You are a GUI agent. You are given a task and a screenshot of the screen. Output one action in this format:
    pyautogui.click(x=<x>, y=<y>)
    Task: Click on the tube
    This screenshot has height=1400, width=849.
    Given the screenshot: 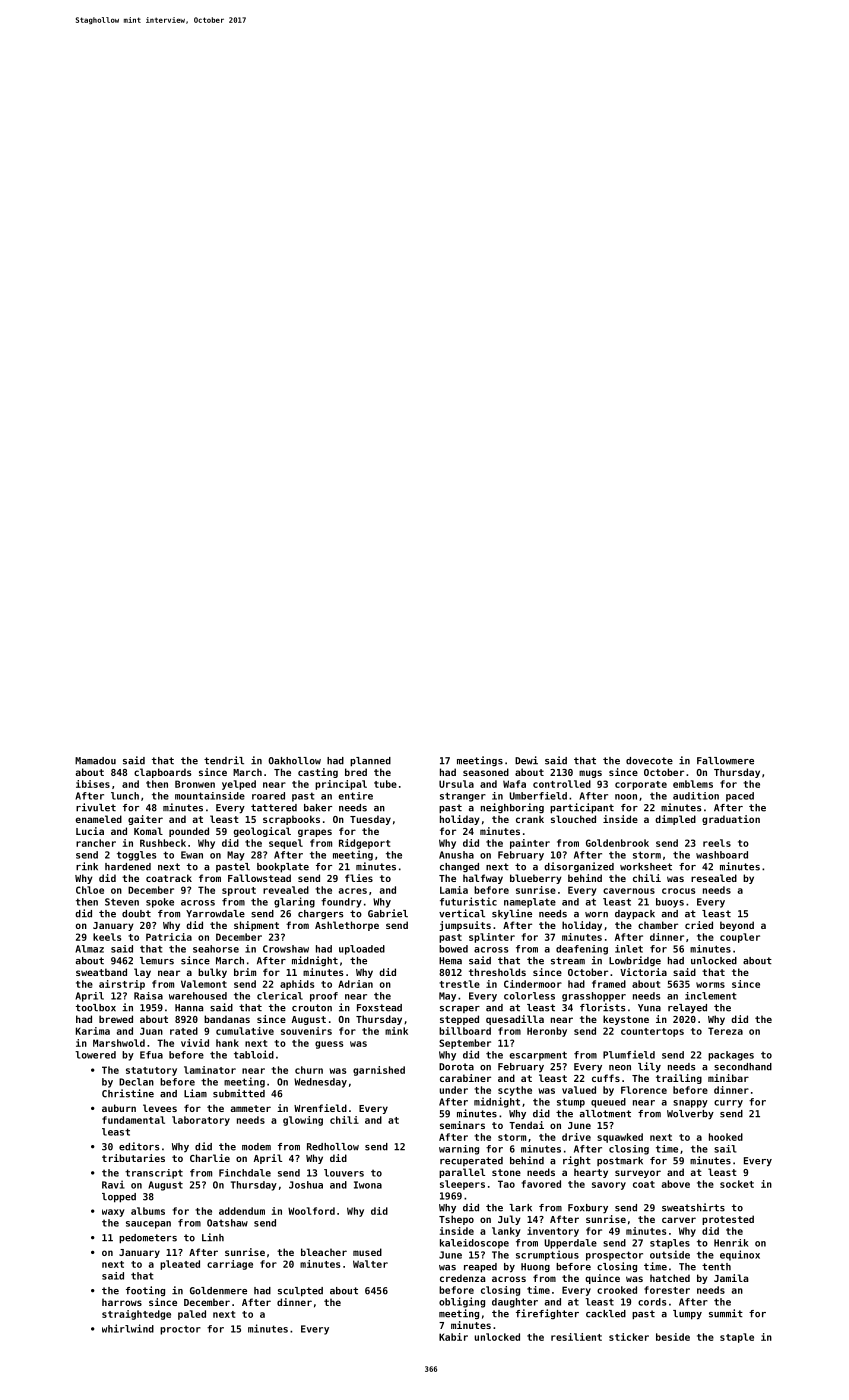 What is the action you would take?
    pyautogui.click(x=385, y=784)
